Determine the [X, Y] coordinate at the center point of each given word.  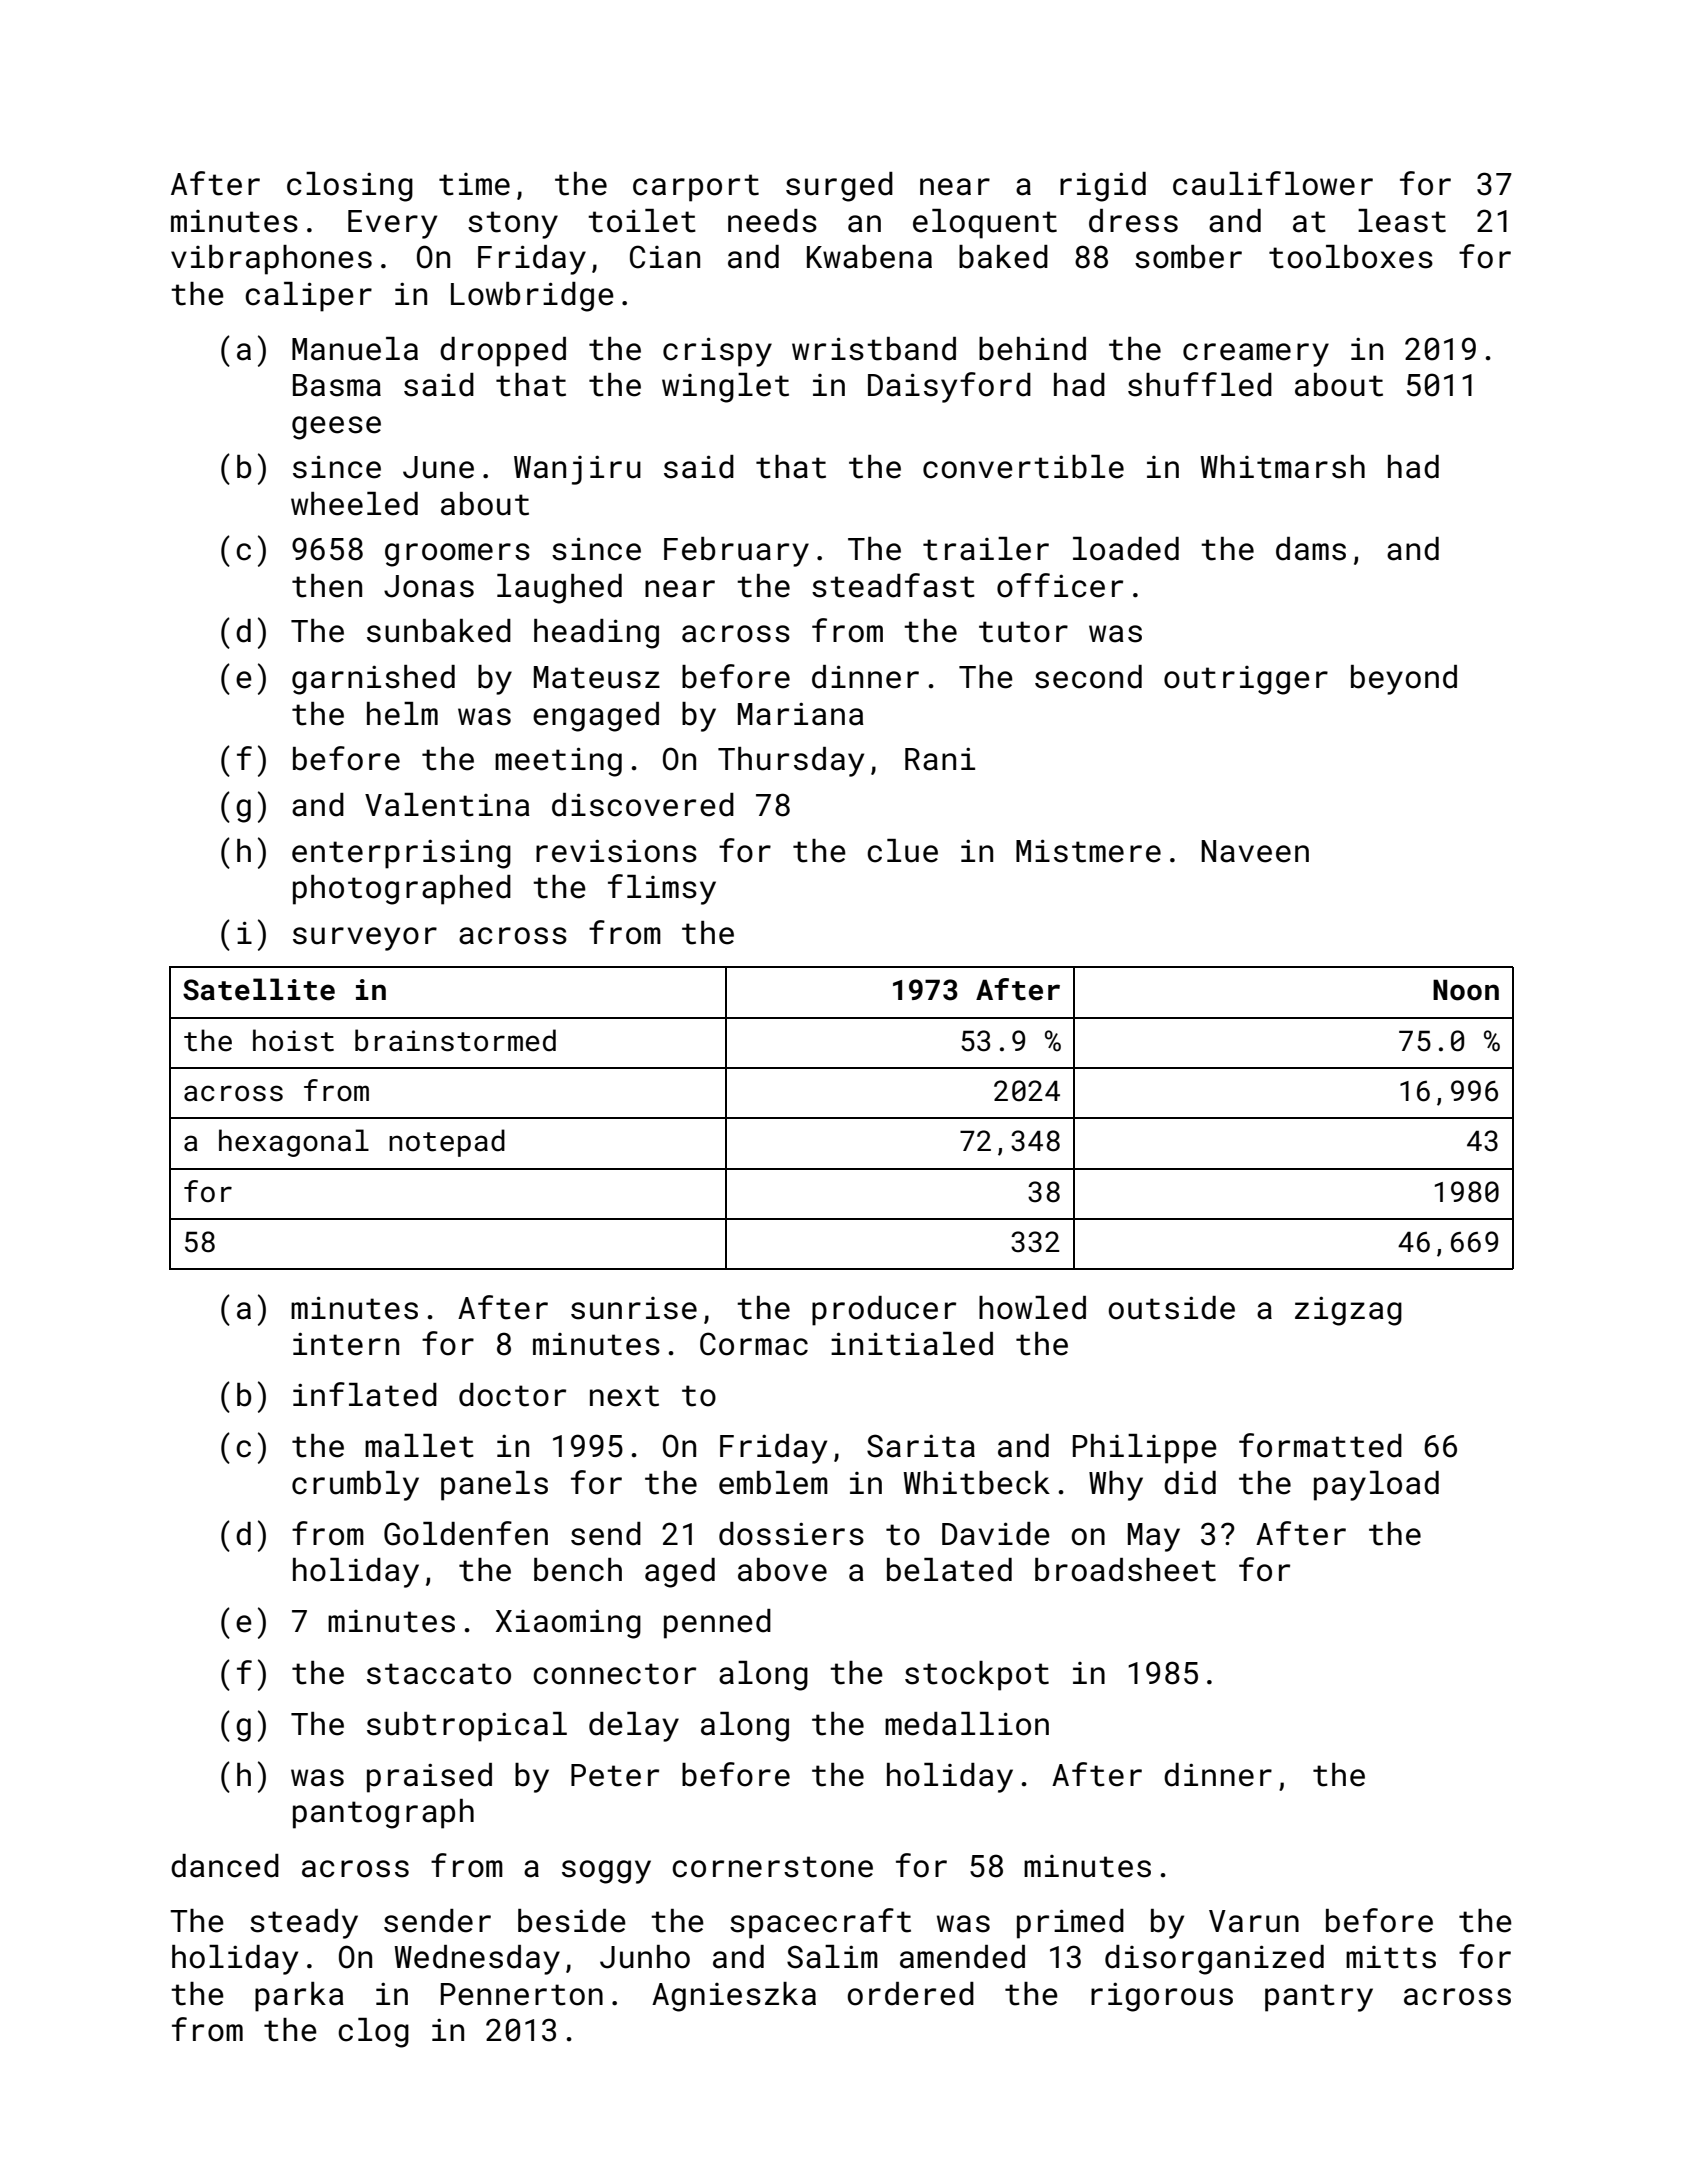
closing [350, 187]
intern [346, 1344]
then [327, 586]
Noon [1466, 990]
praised [429, 1778]
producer [884, 1311]
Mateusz [597, 677]
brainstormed [455, 1040]
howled [1032, 1308]
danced [225, 1866]
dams [1311, 549]
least [1402, 221]
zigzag [1348, 1311]
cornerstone [772, 1867]
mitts [1391, 1957]
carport [696, 188]
